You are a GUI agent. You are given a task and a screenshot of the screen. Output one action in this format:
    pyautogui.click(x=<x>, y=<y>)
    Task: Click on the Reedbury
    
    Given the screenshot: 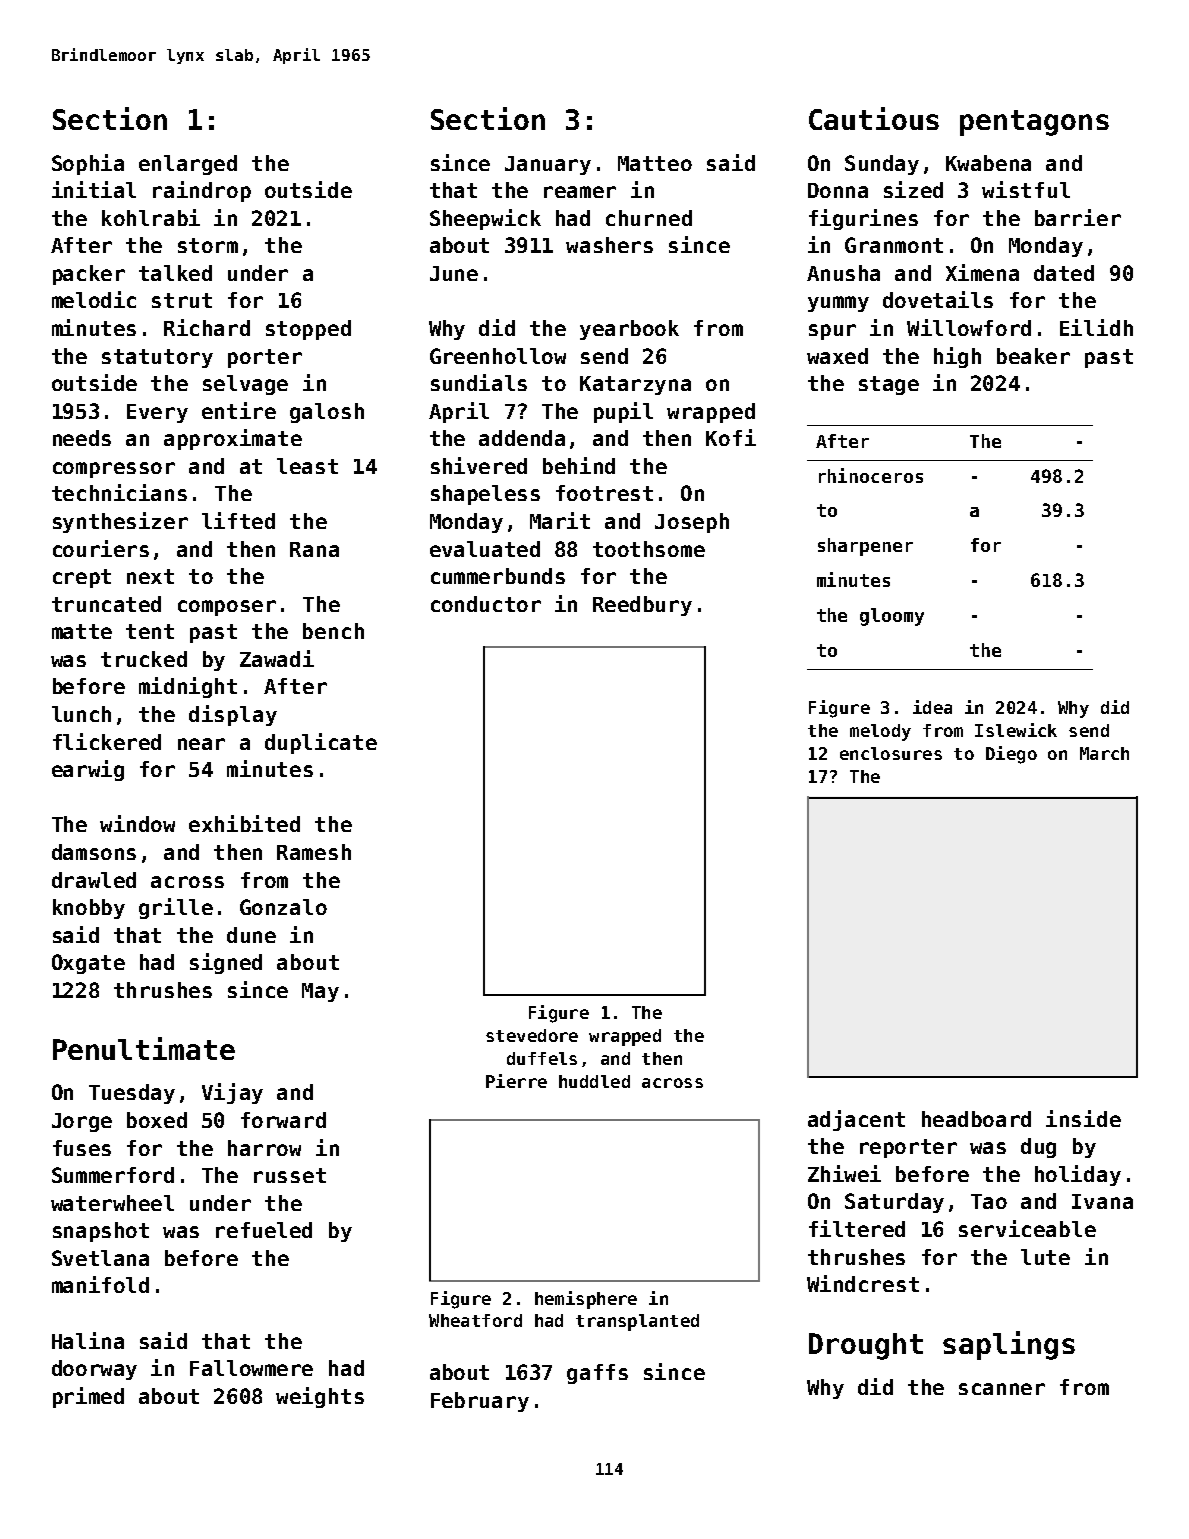 What is the action you would take?
    pyautogui.click(x=642, y=606)
